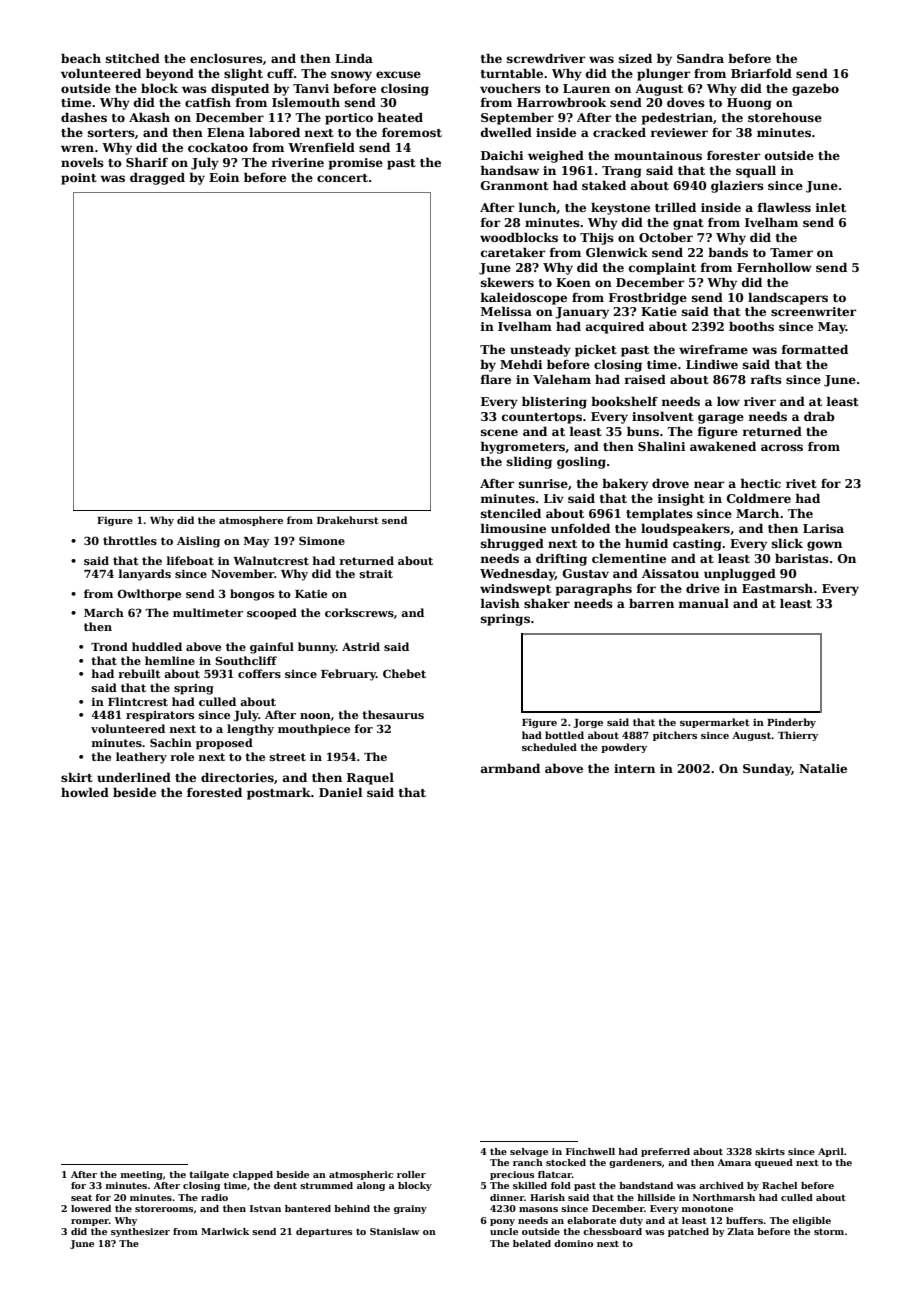 This screenshot has width=924, height=1308. Describe the element at coordinates (529, 1152) in the screenshot. I see `selvage` at that location.
